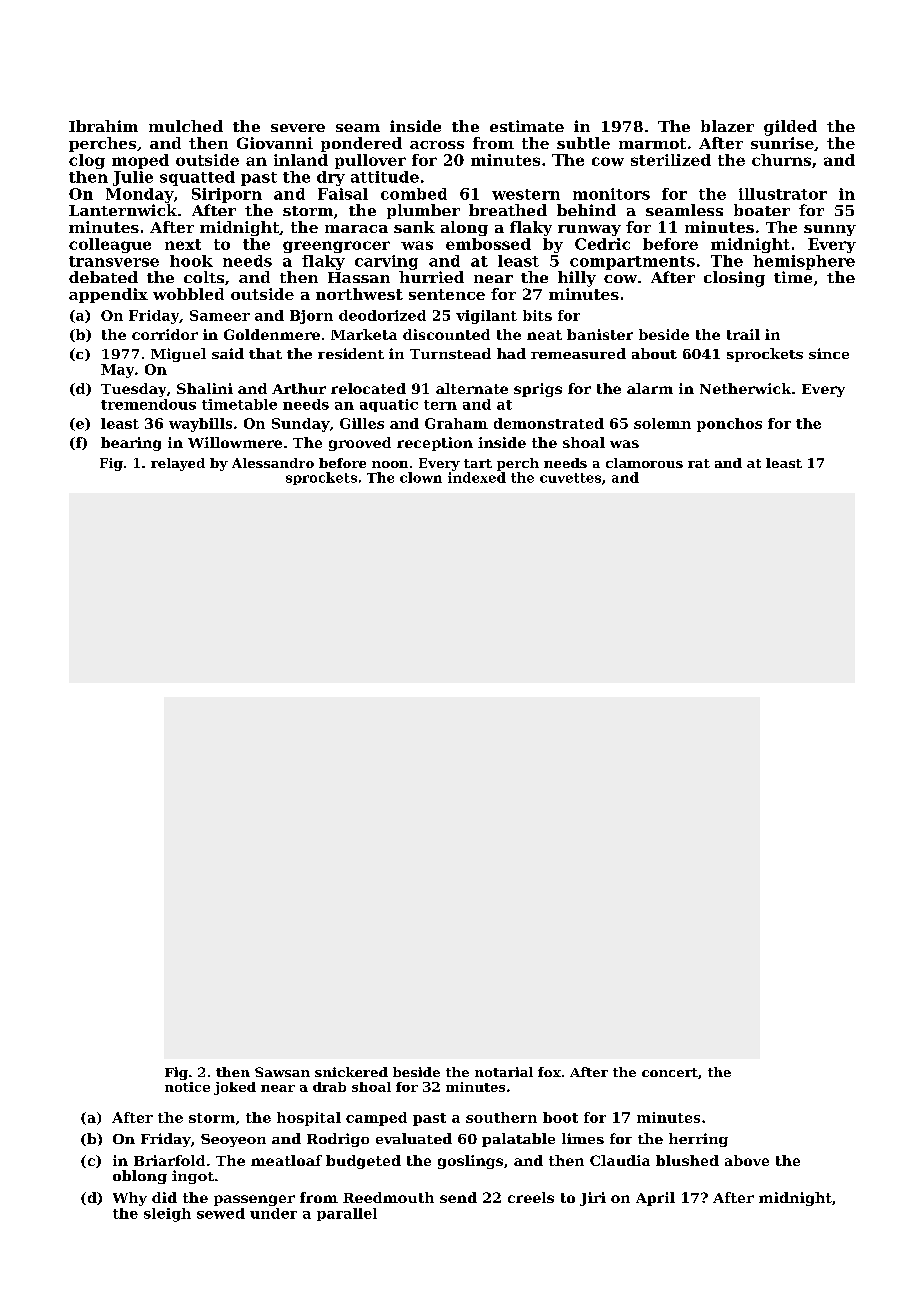 The width and height of the screenshot is (924, 1308). What do you see at coordinates (727, 126) in the screenshot?
I see `blazer` at bounding box center [727, 126].
